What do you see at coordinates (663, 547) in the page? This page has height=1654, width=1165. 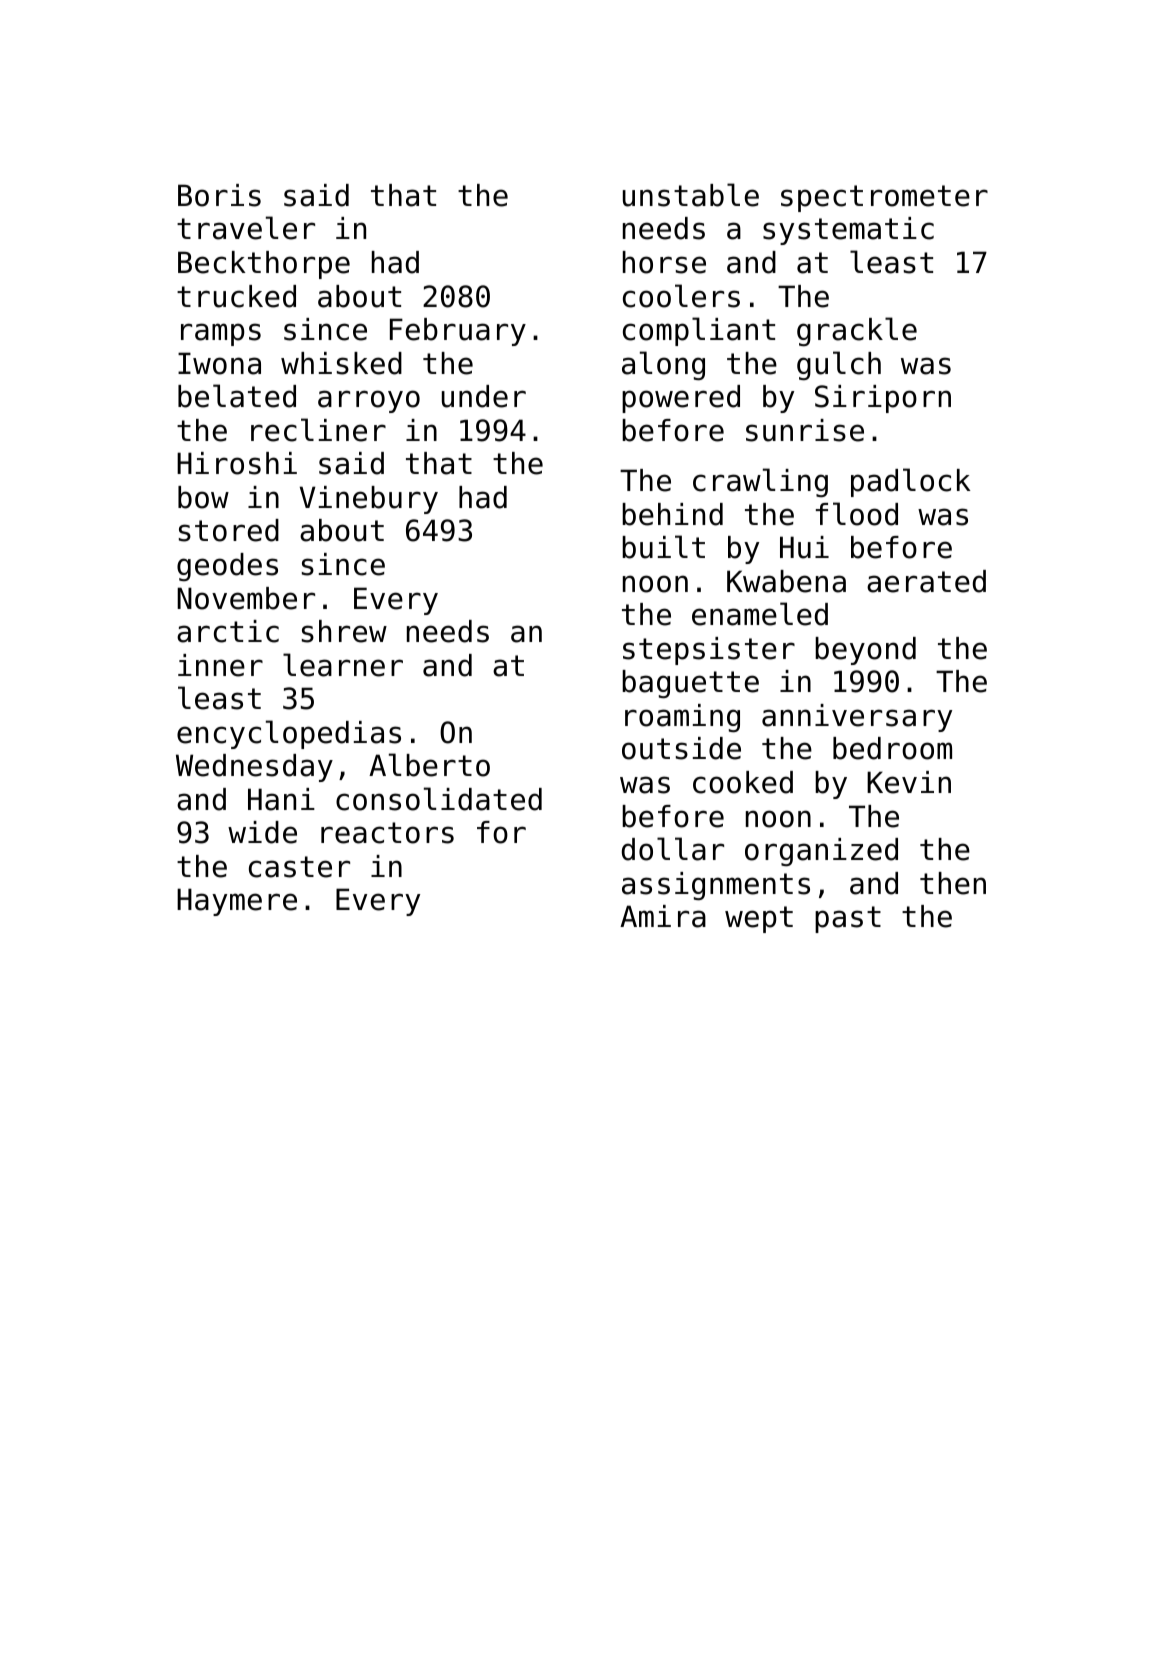 I see `built` at bounding box center [663, 547].
